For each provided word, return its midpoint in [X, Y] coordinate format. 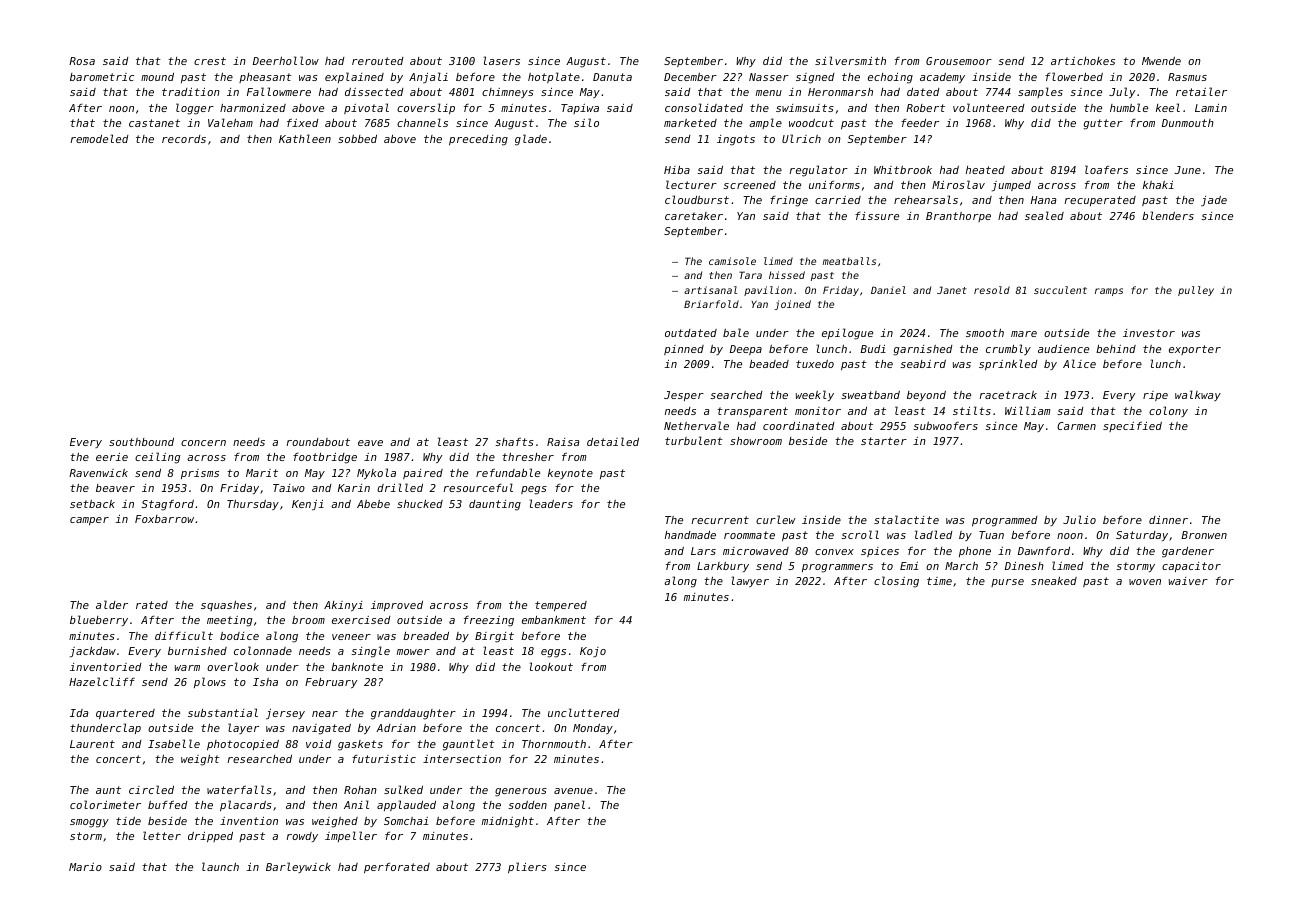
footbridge [325, 458]
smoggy [89, 823]
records [184, 139]
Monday [593, 729]
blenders [1168, 215]
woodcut [811, 123]
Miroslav [958, 184]
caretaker [694, 216]
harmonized [253, 108]
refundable [508, 472]
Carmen [1076, 426]
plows [210, 682]
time [939, 581]
